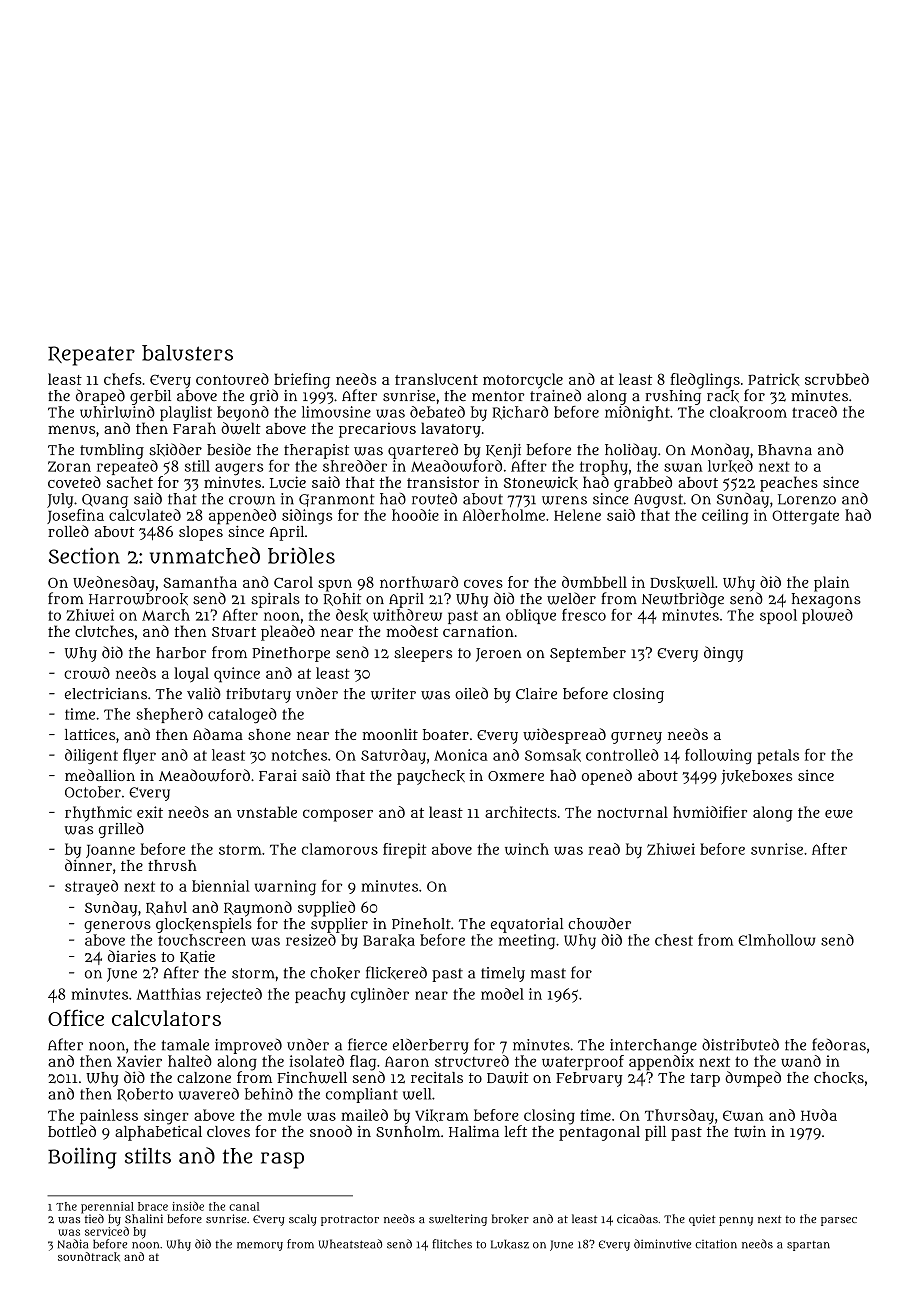 Image resolution: width=924 pixels, height=1308 pixels. What do you see at coordinates (194, 428) in the document?
I see `Farah` at bounding box center [194, 428].
